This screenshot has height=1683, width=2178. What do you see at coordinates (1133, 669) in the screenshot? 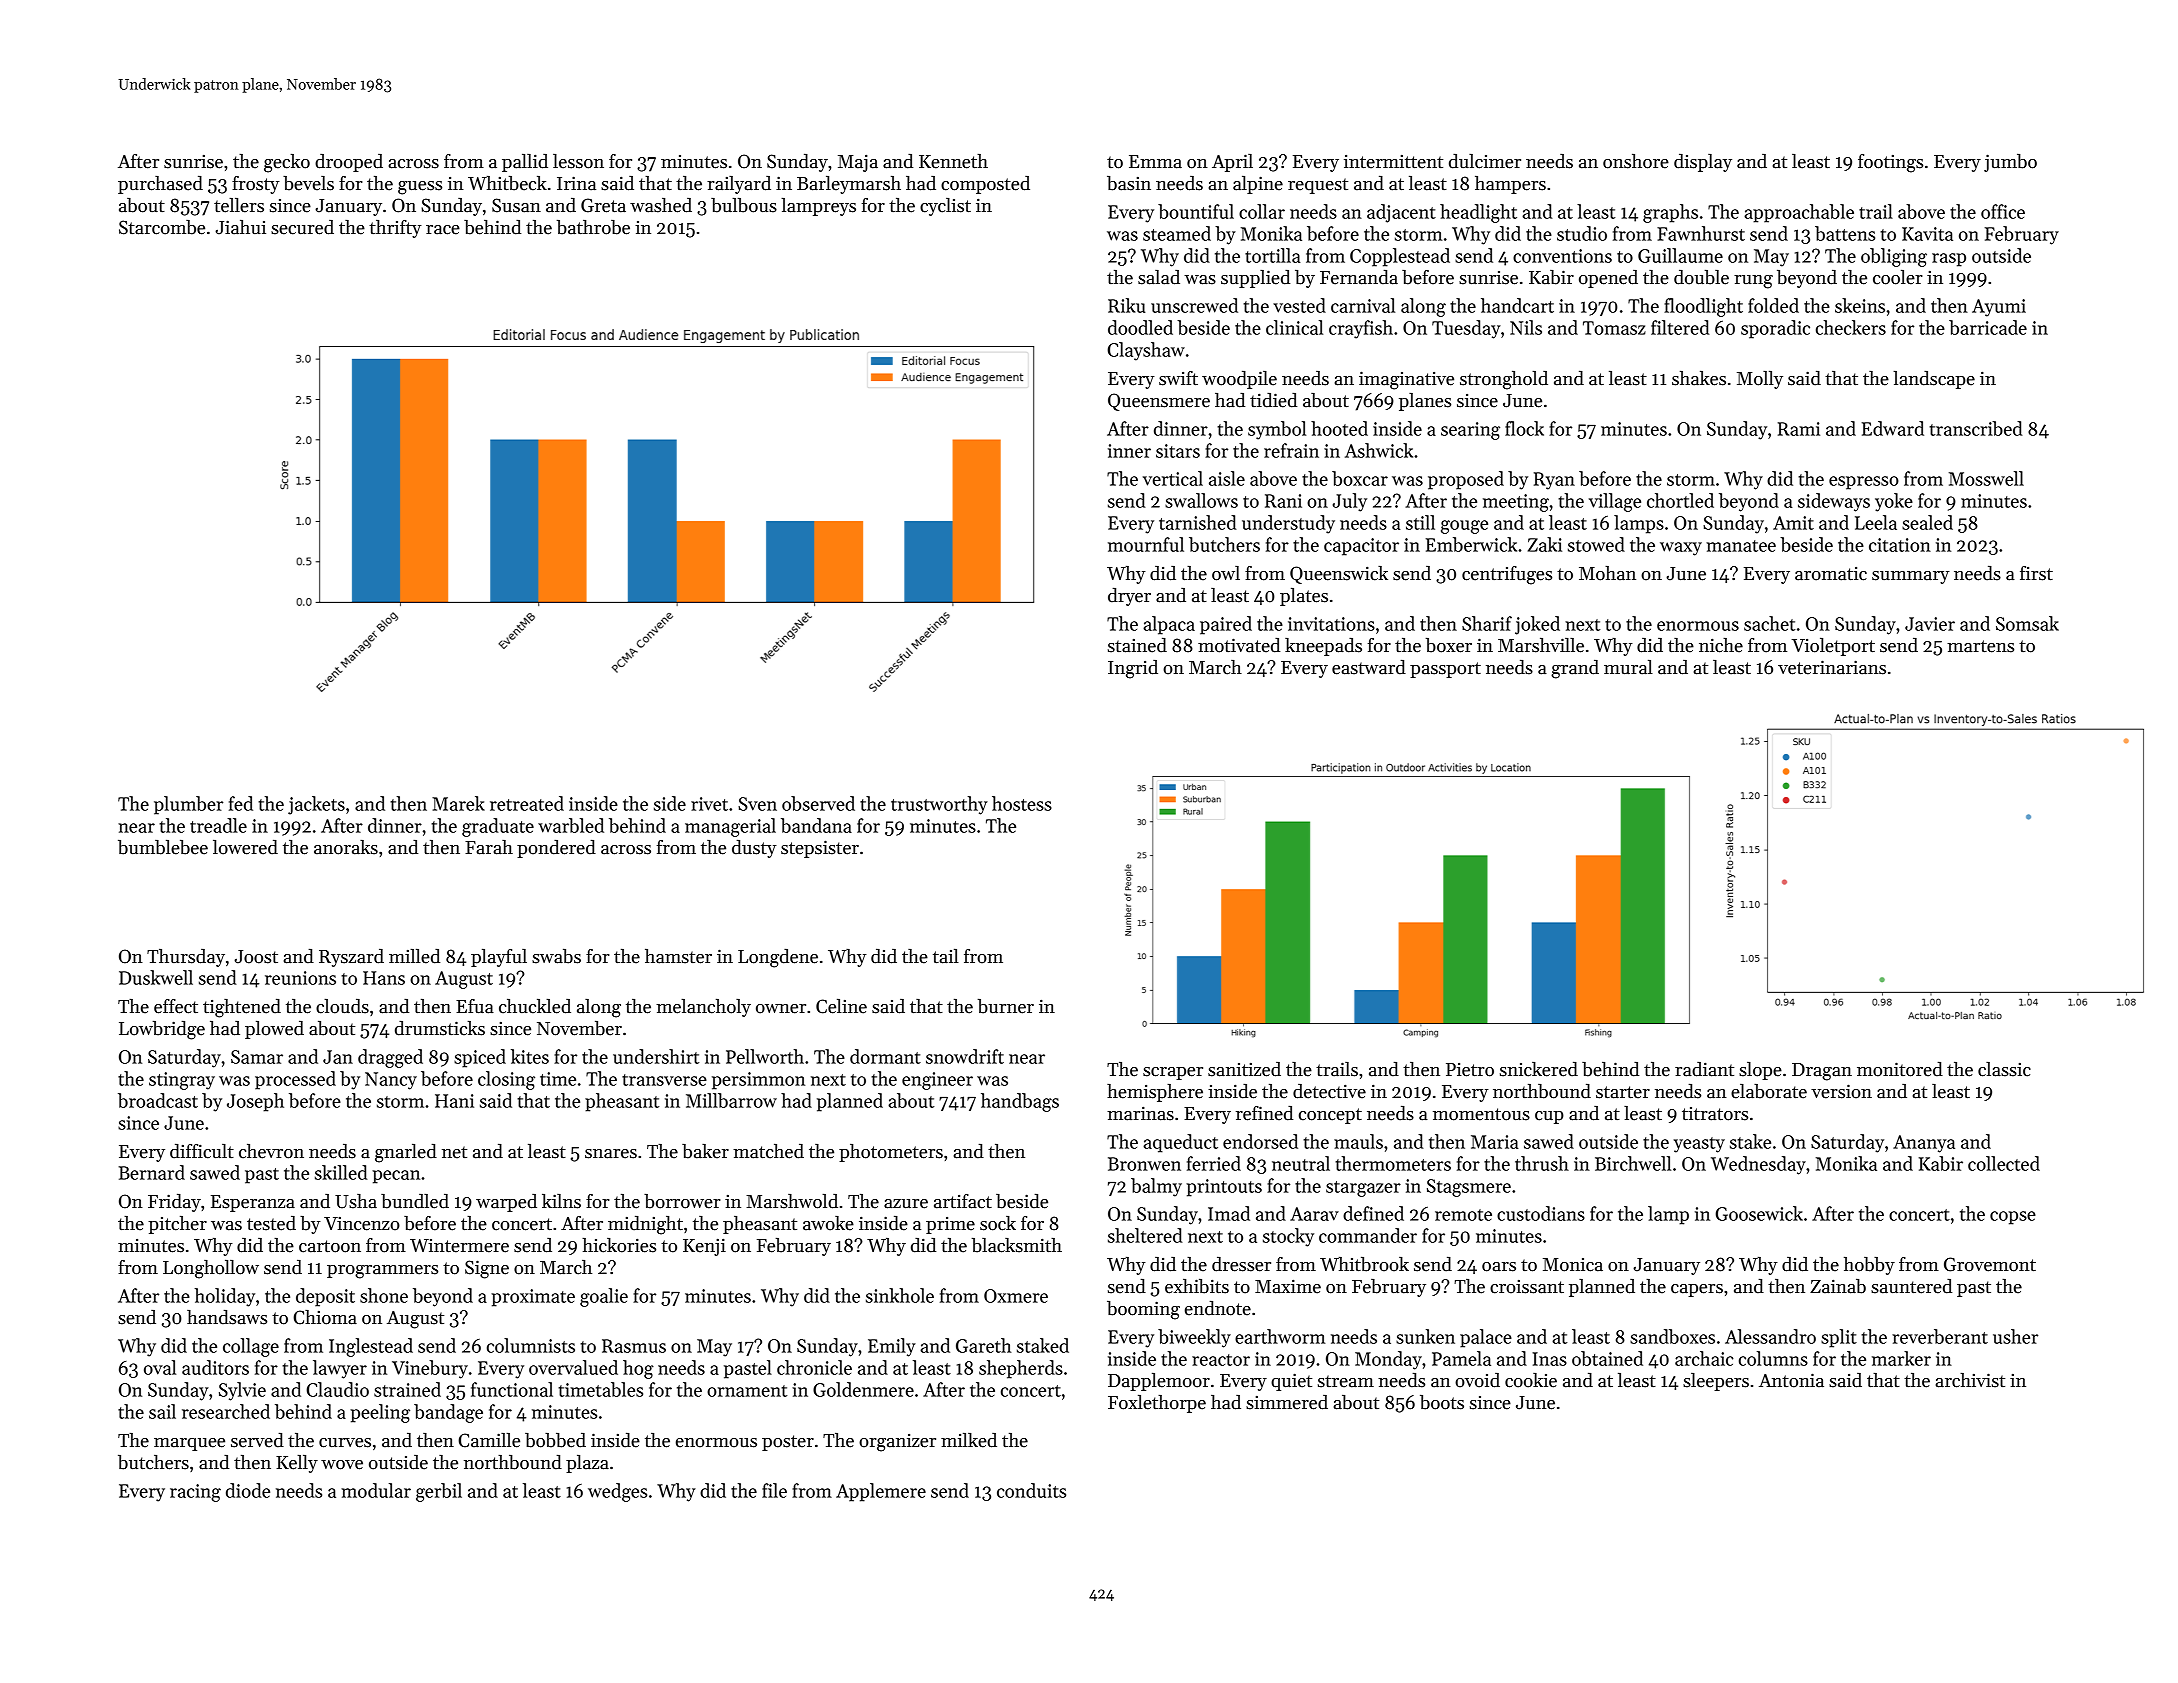
I see `Ingrid` at bounding box center [1133, 669].
